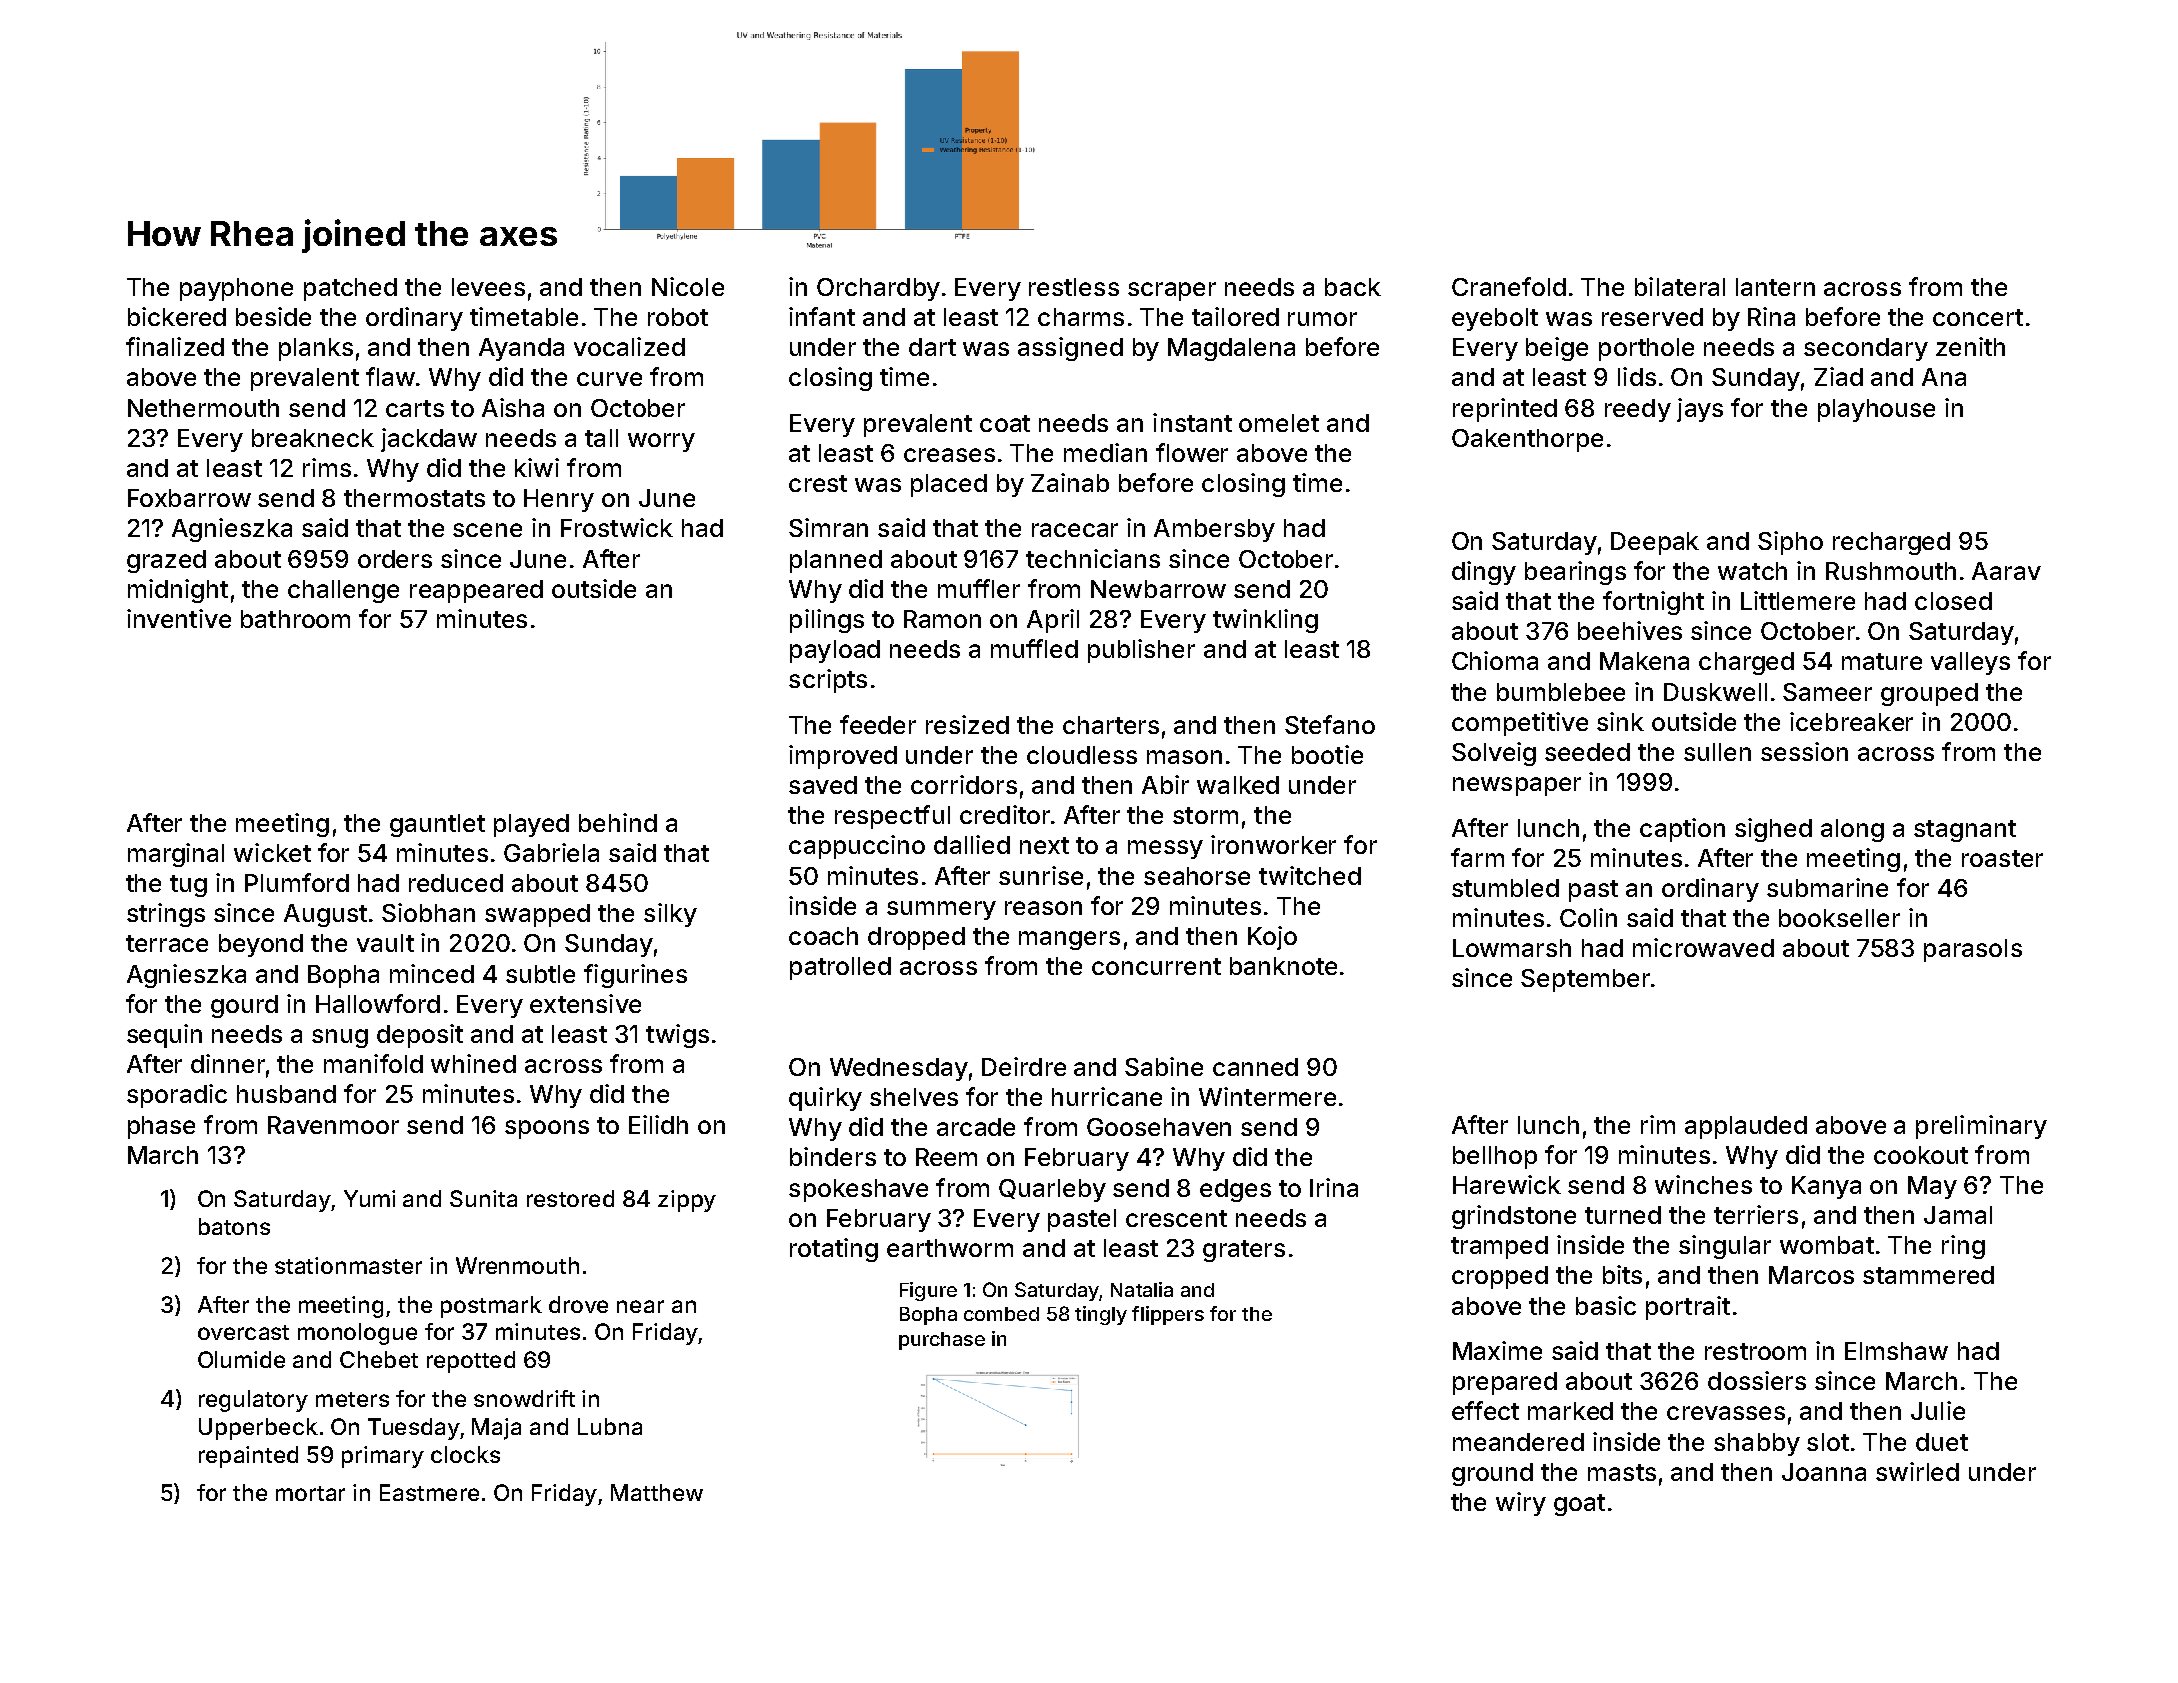 The image size is (2178, 1683). What do you see at coordinates (310, 1493) in the screenshot?
I see `mortar` at bounding box center [310, 1493].
